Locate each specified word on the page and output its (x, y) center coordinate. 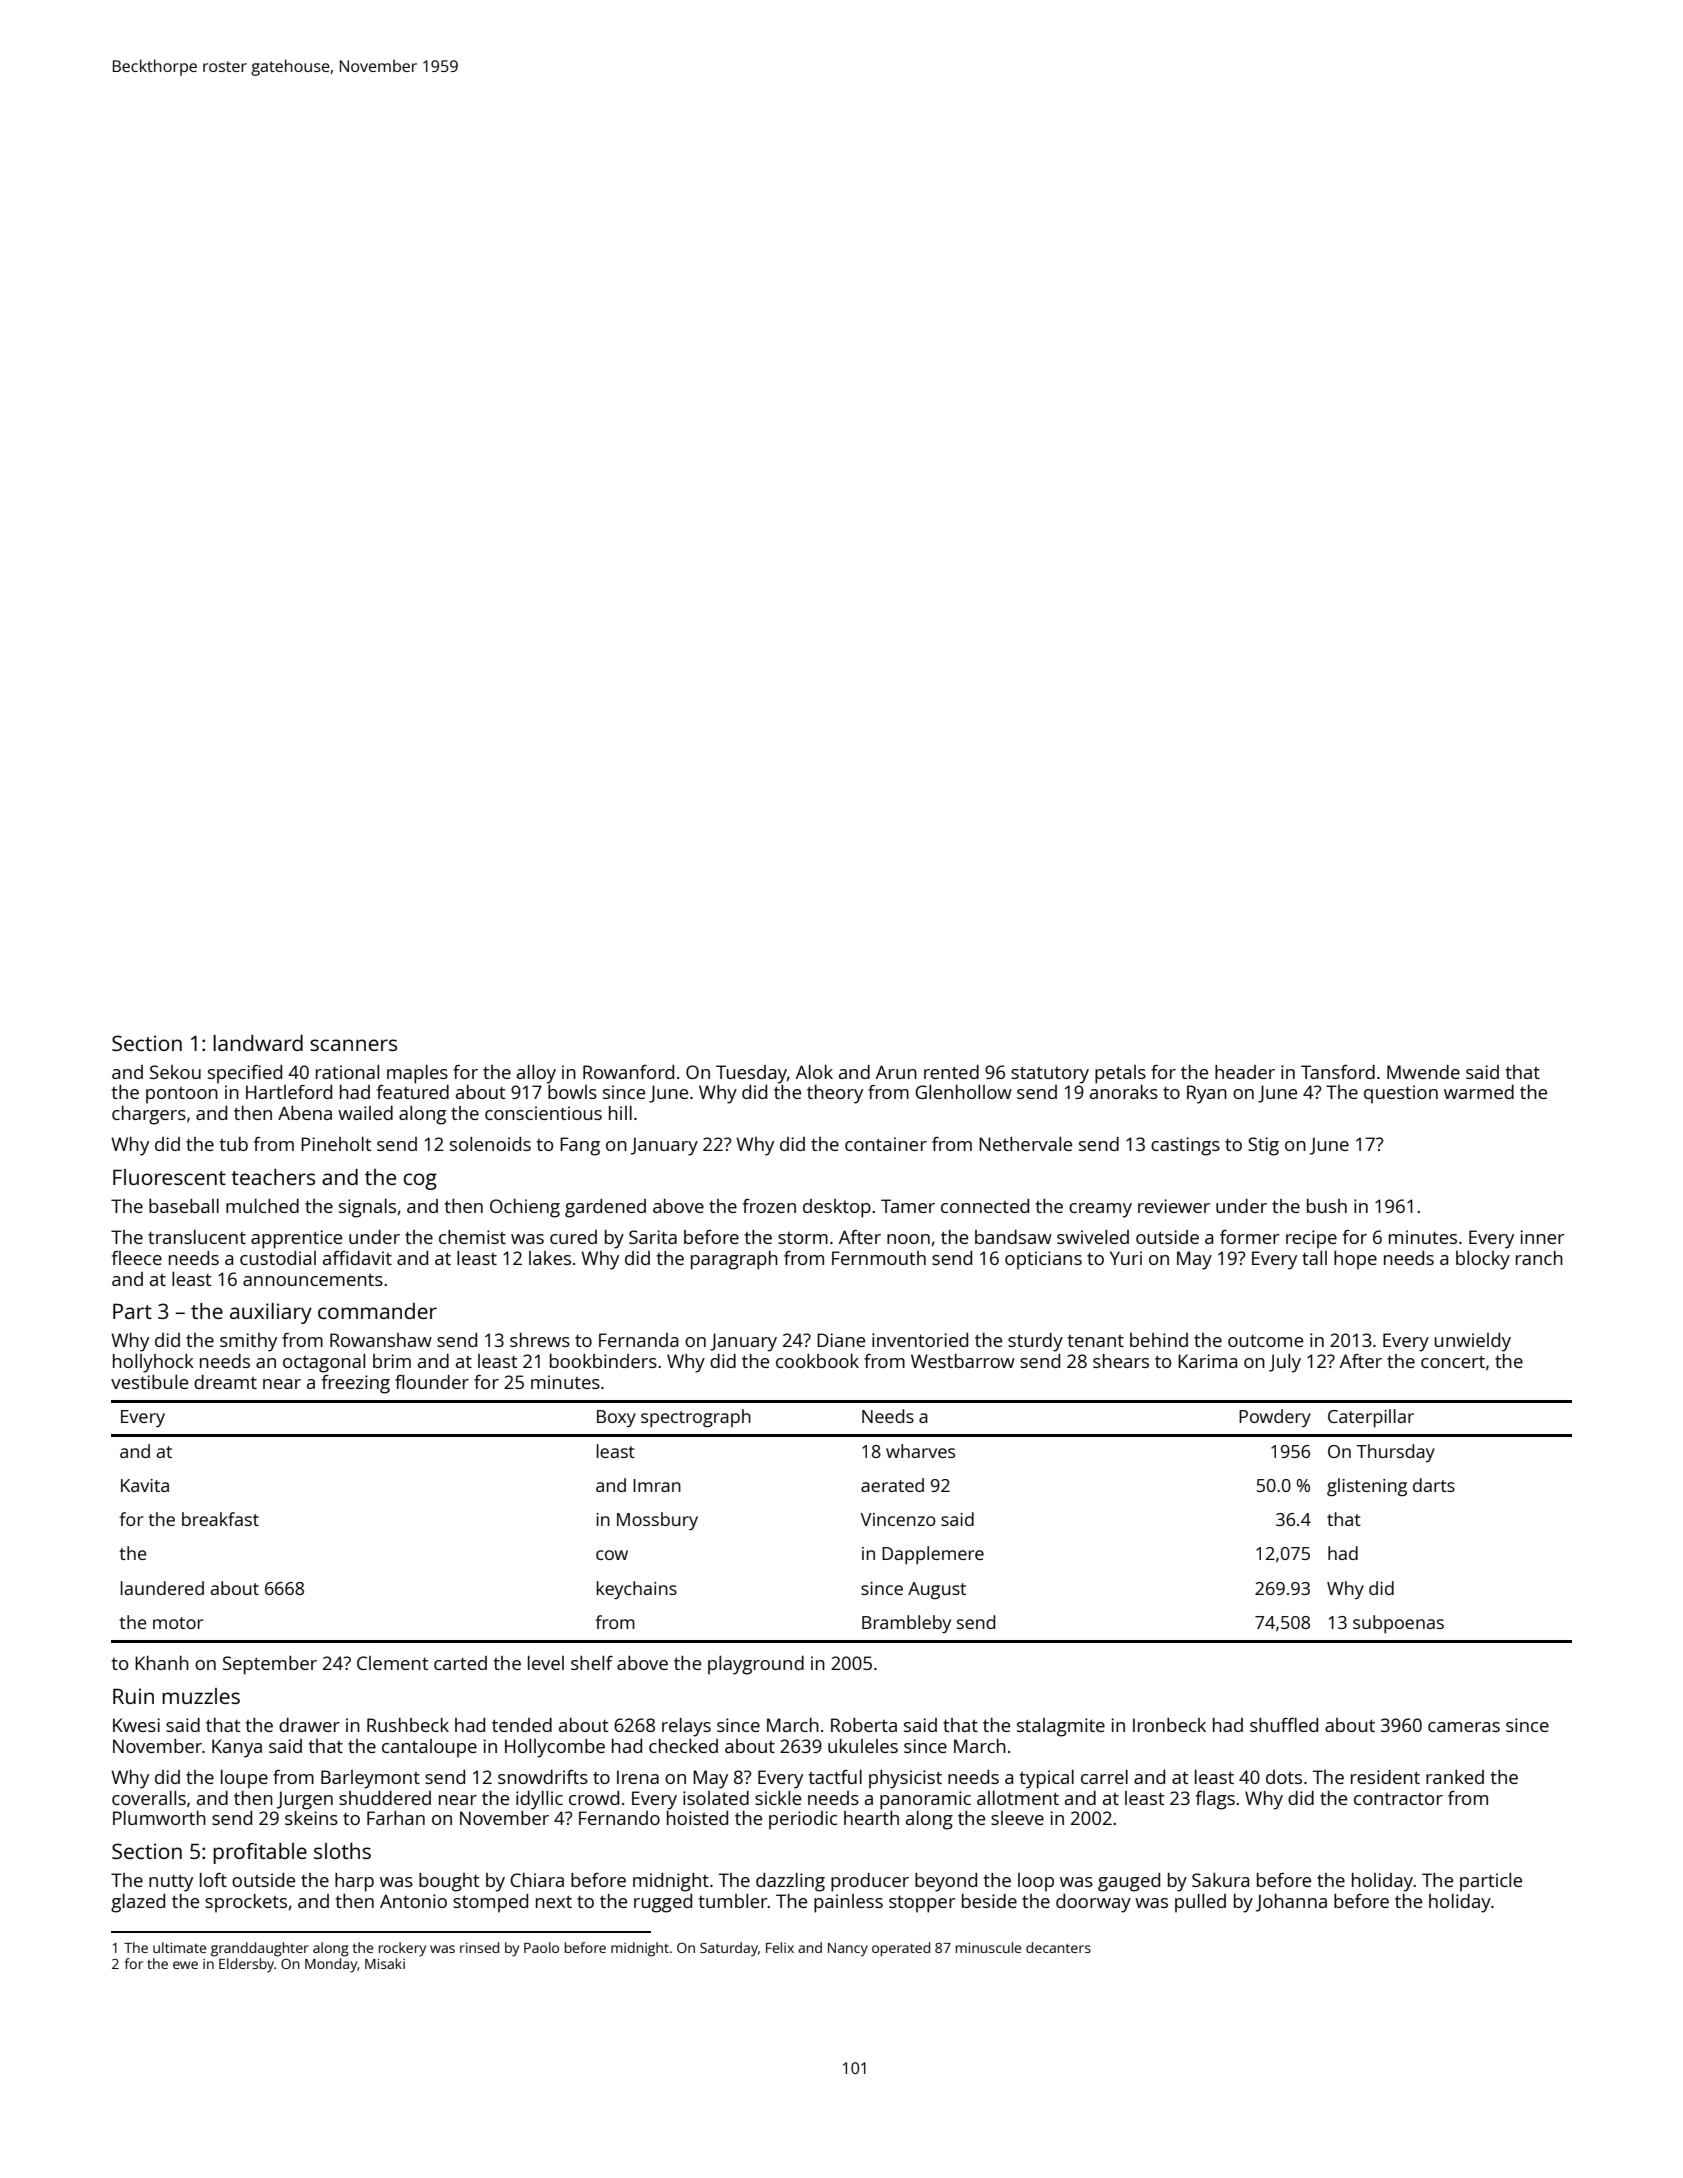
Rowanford (628, 1072)
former (1250, 1237)
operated (901, 1949)
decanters (1058, 1947)
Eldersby (246, 1965)
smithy (248, 1342)
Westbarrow (963, 1361)
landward (258, 1043)
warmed (1479, 1092)
